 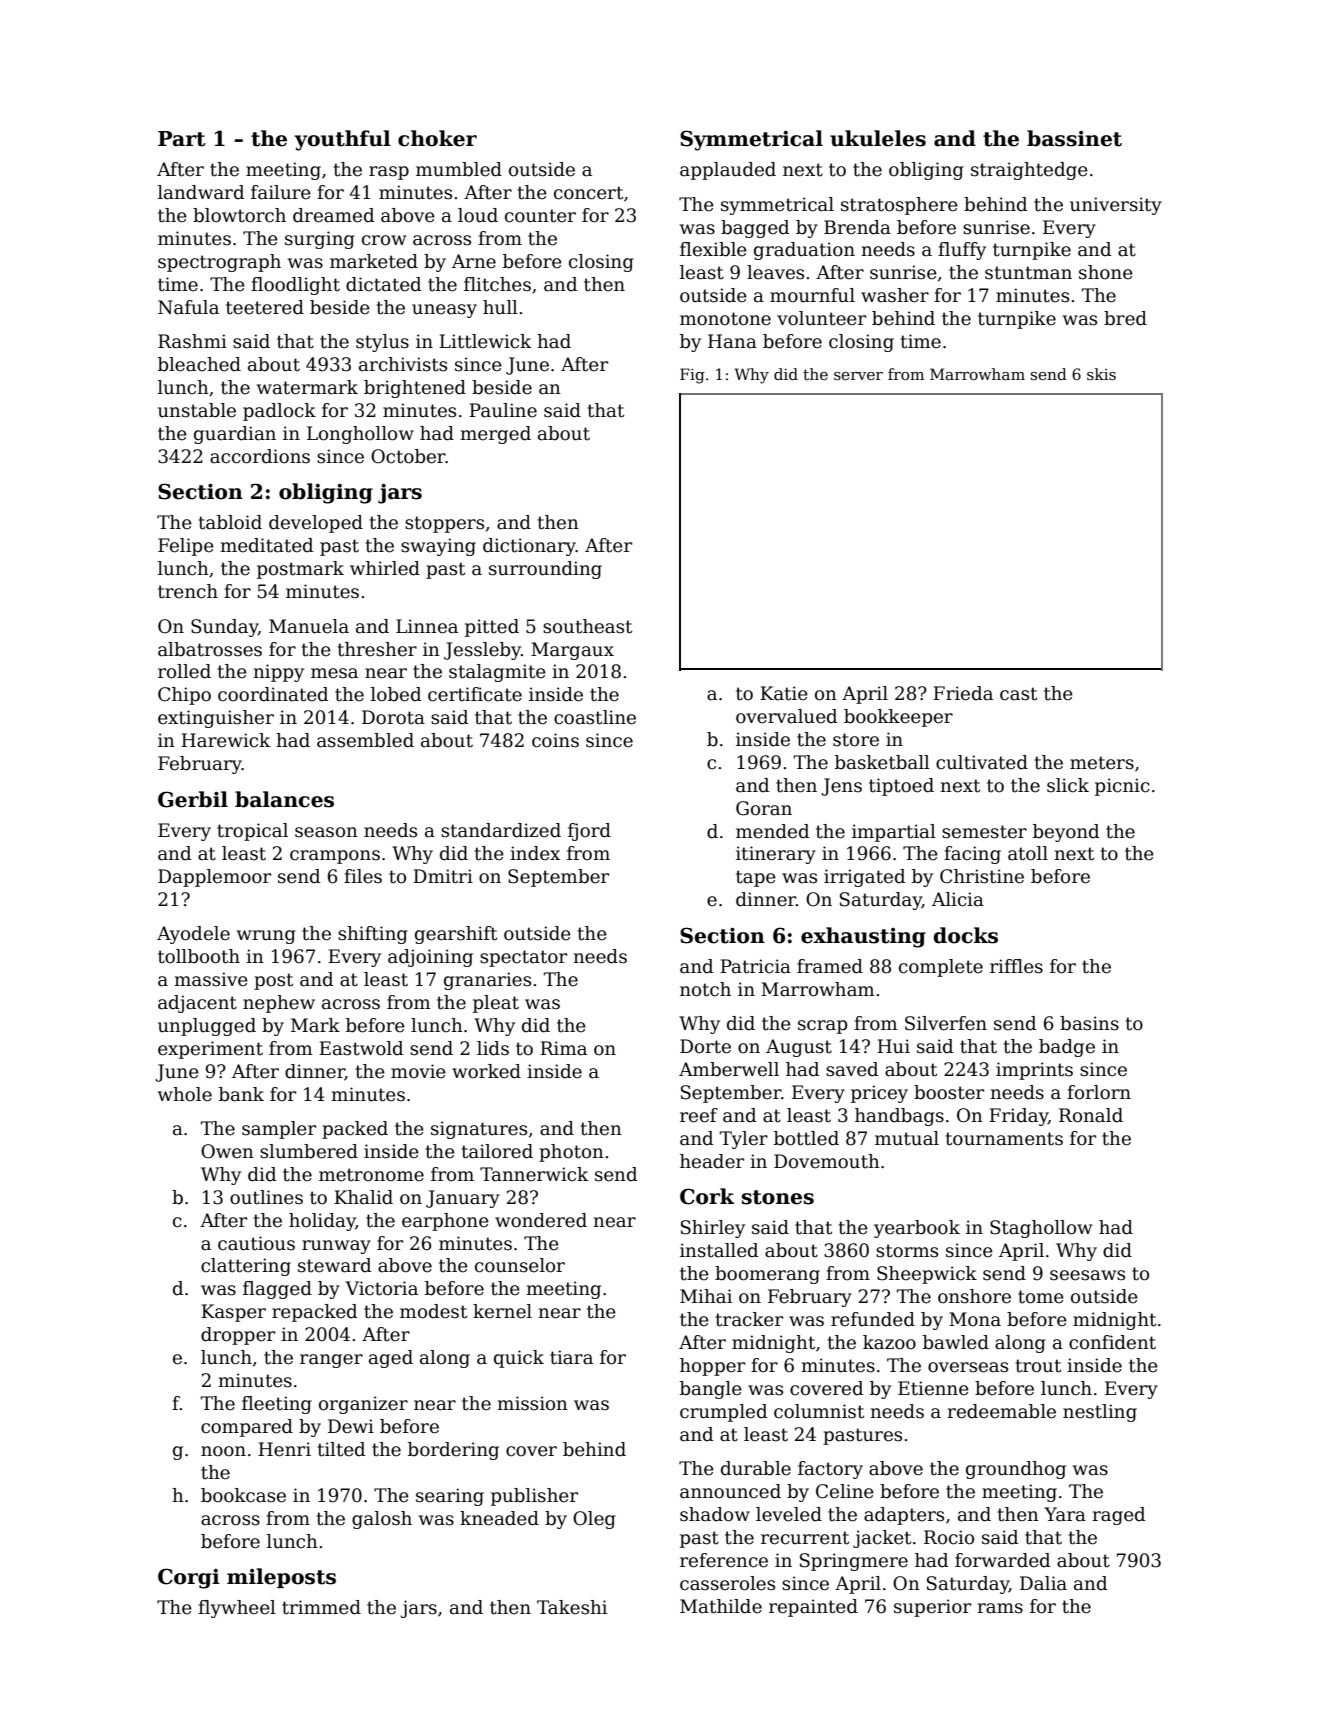 I want to click on Felipe, so click(x=186, y=547).
